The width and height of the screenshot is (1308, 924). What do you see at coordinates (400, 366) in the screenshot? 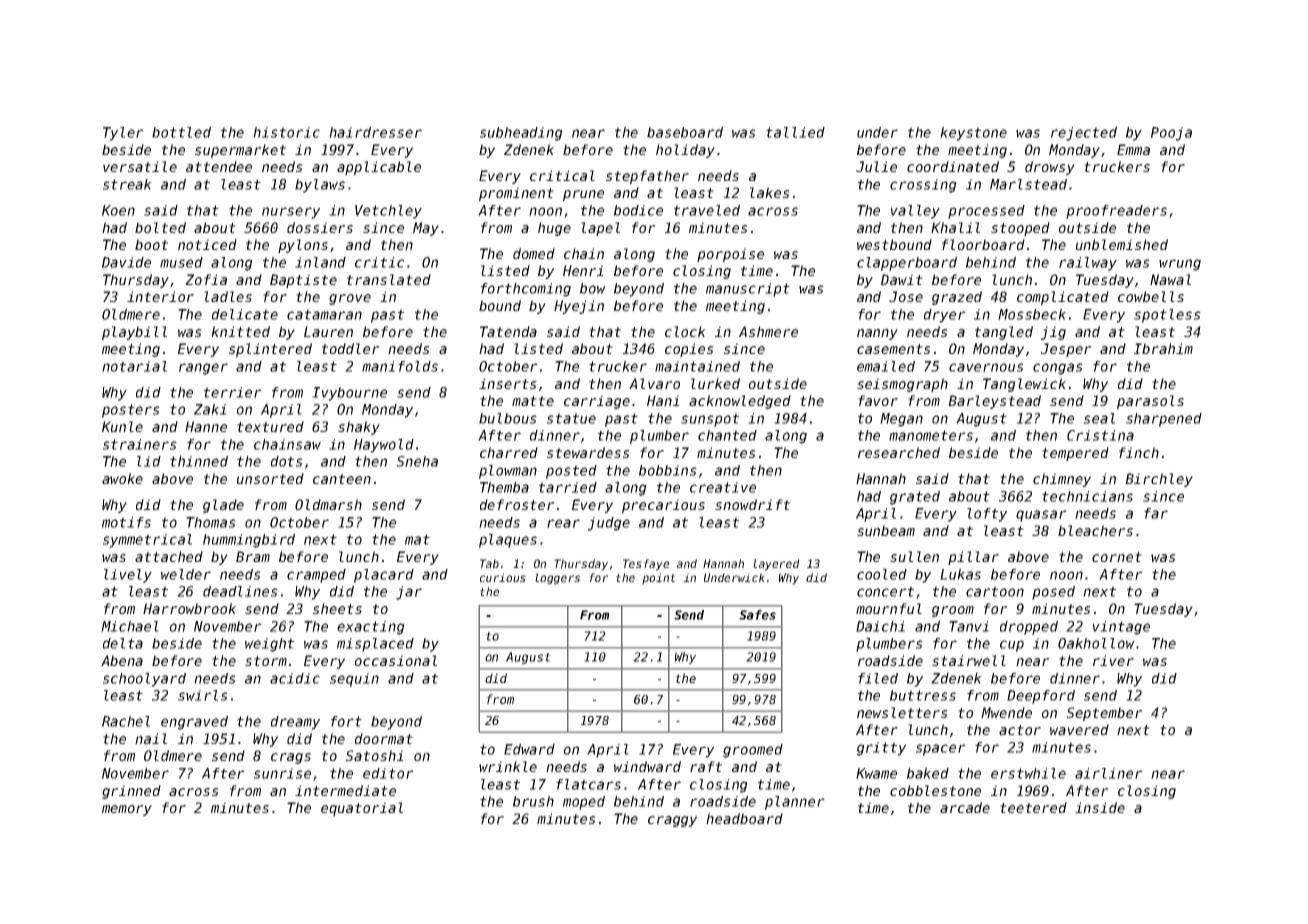
I see `manifolds` at bounding box center [400, 366].
